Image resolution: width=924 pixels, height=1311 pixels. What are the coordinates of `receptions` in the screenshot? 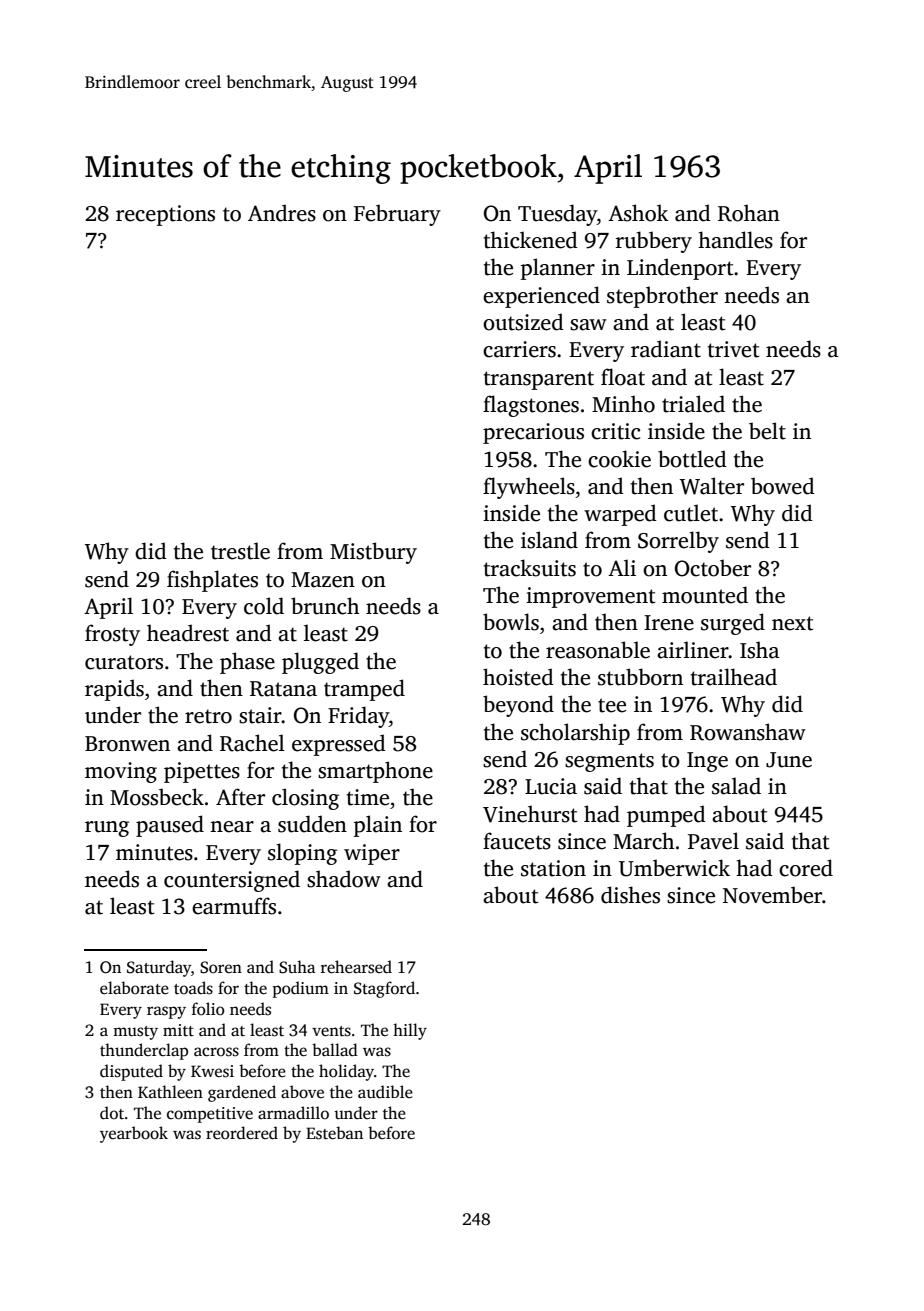 It's located at (165, 215).
